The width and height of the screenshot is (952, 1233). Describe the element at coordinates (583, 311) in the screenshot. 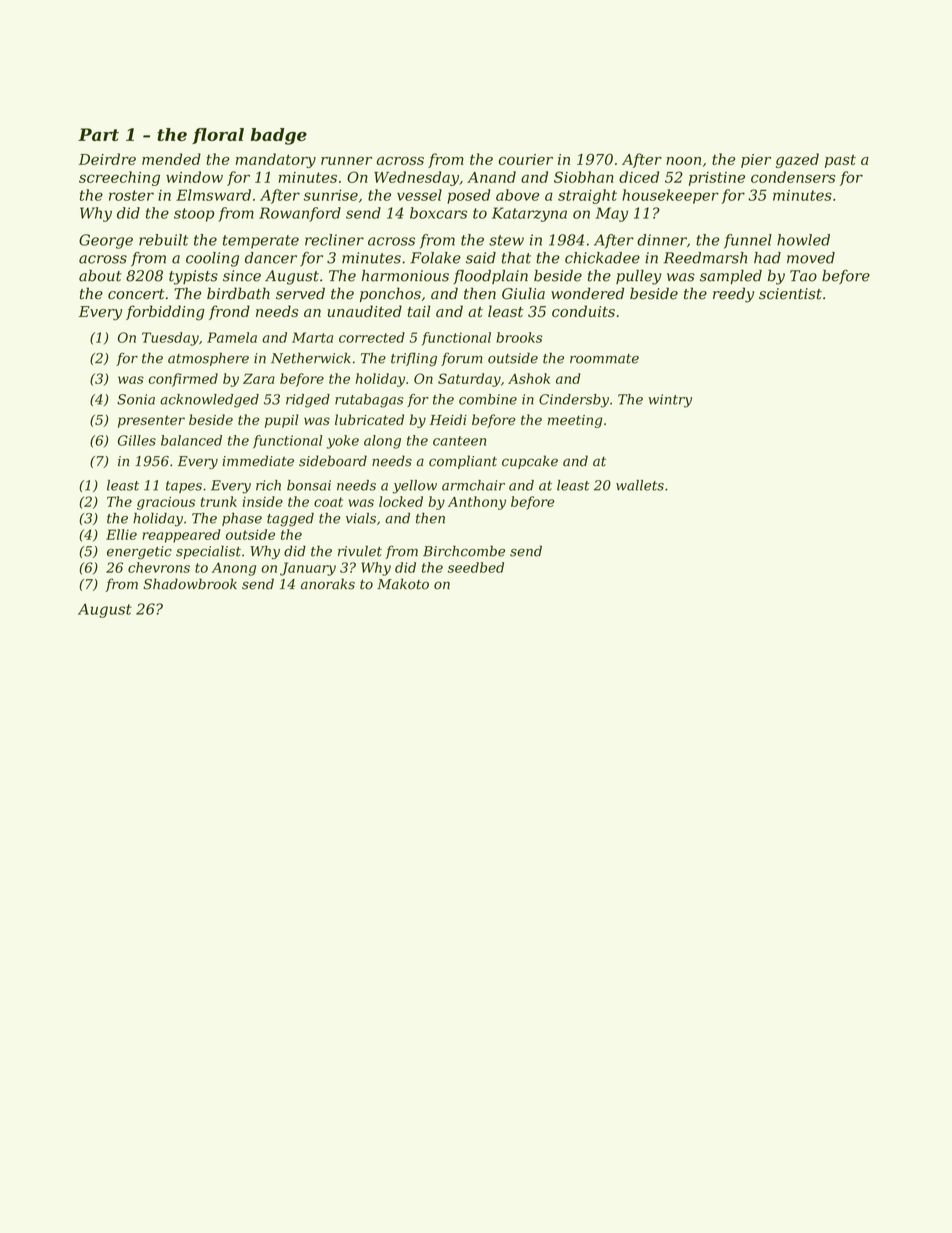

I see `conduits` at that location.
